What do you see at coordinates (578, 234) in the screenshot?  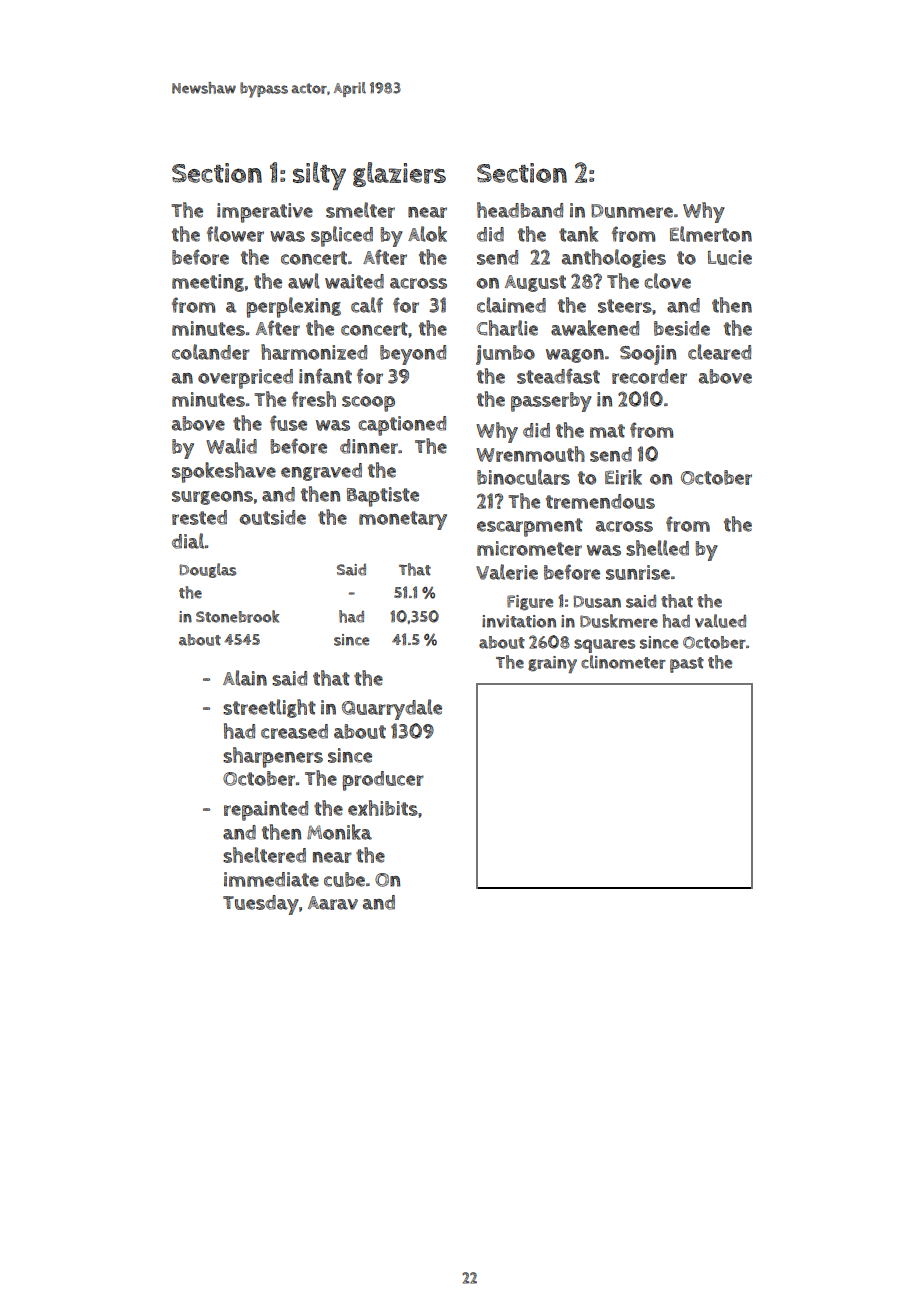 I see `tank` at bounding box center [578, 234].
